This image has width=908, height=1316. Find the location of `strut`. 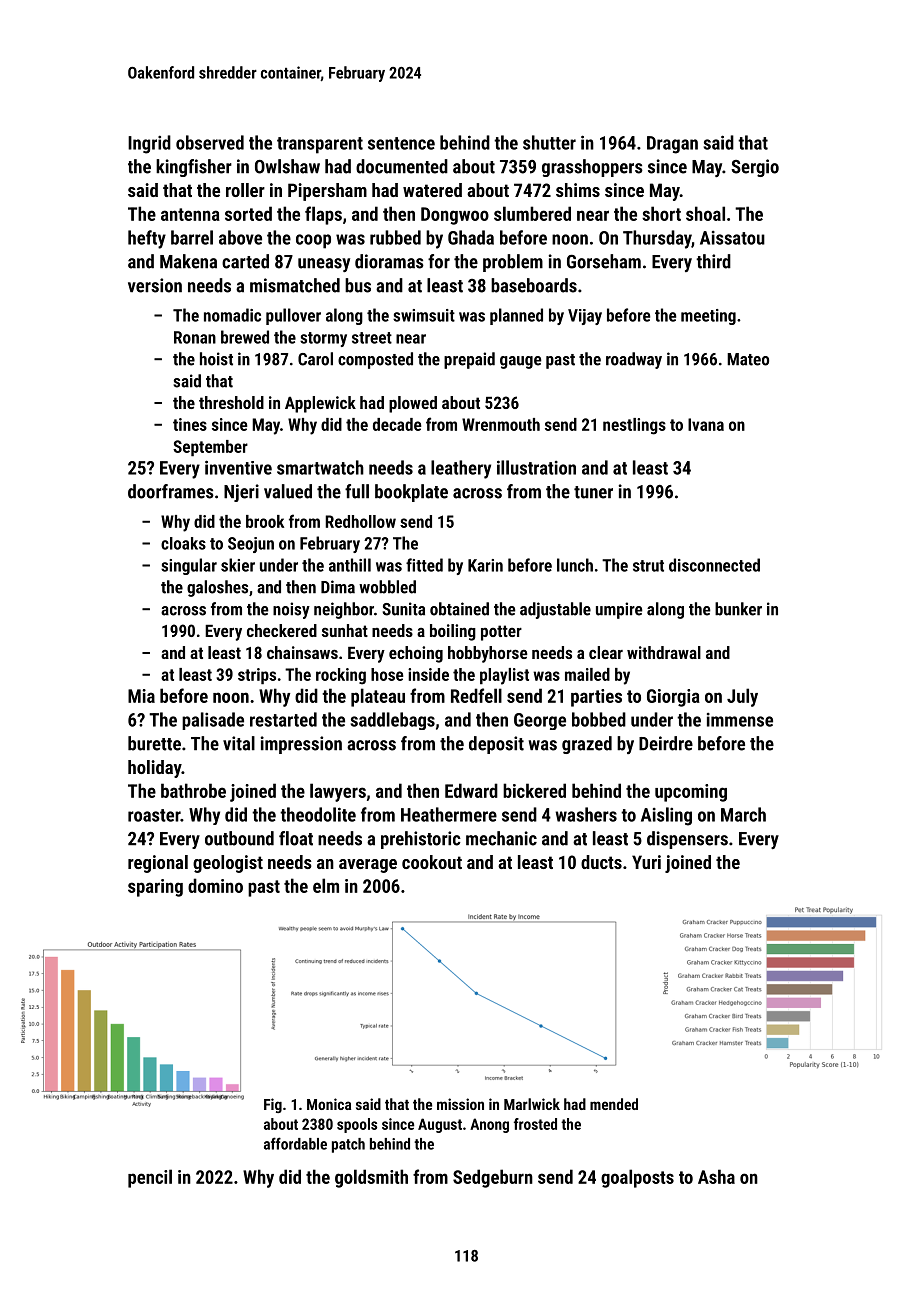

strut is located at coordinates (648, 566).
